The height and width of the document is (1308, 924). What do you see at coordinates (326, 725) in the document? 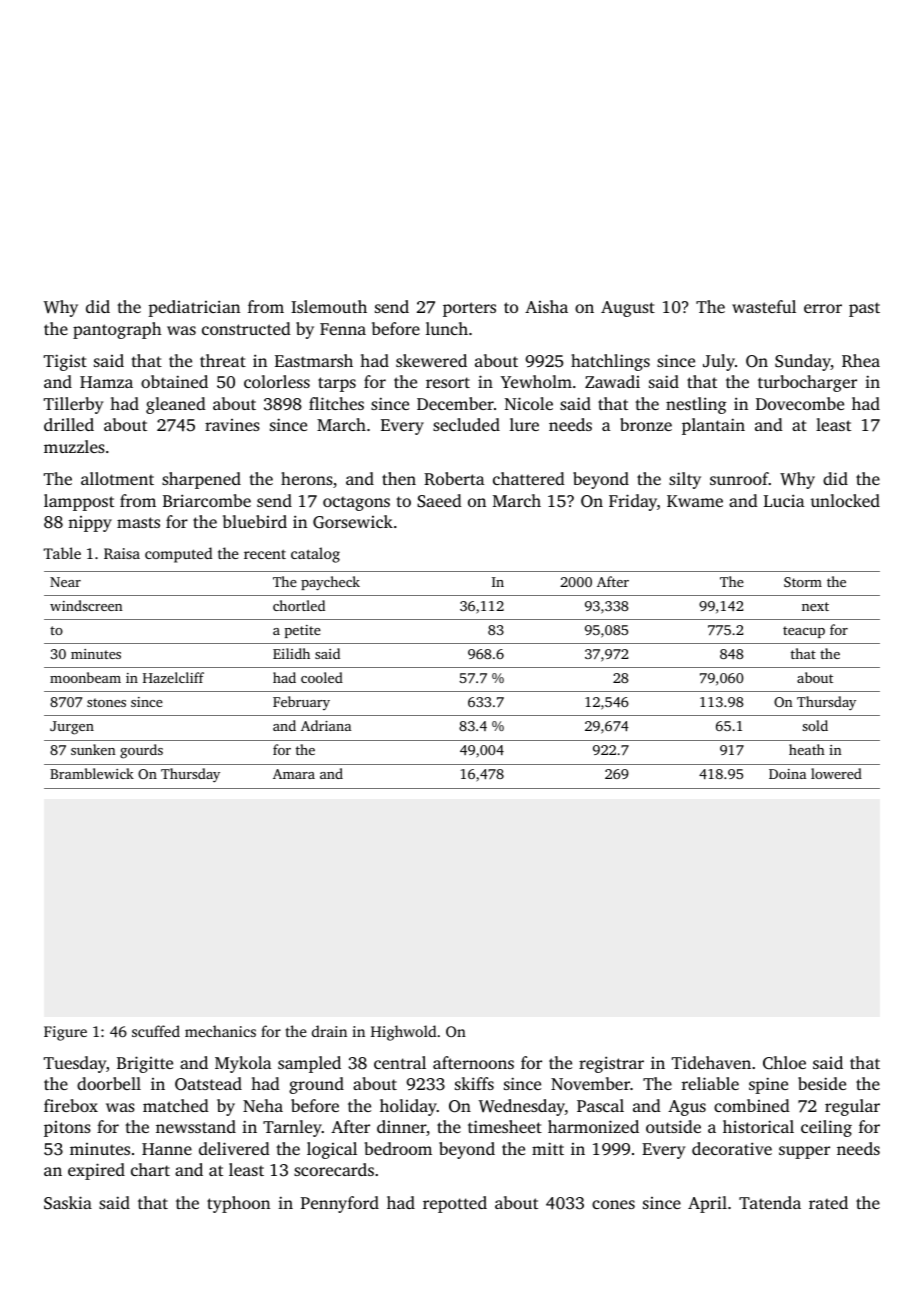
I see `Adriana` at bounding box center [326, 725].
